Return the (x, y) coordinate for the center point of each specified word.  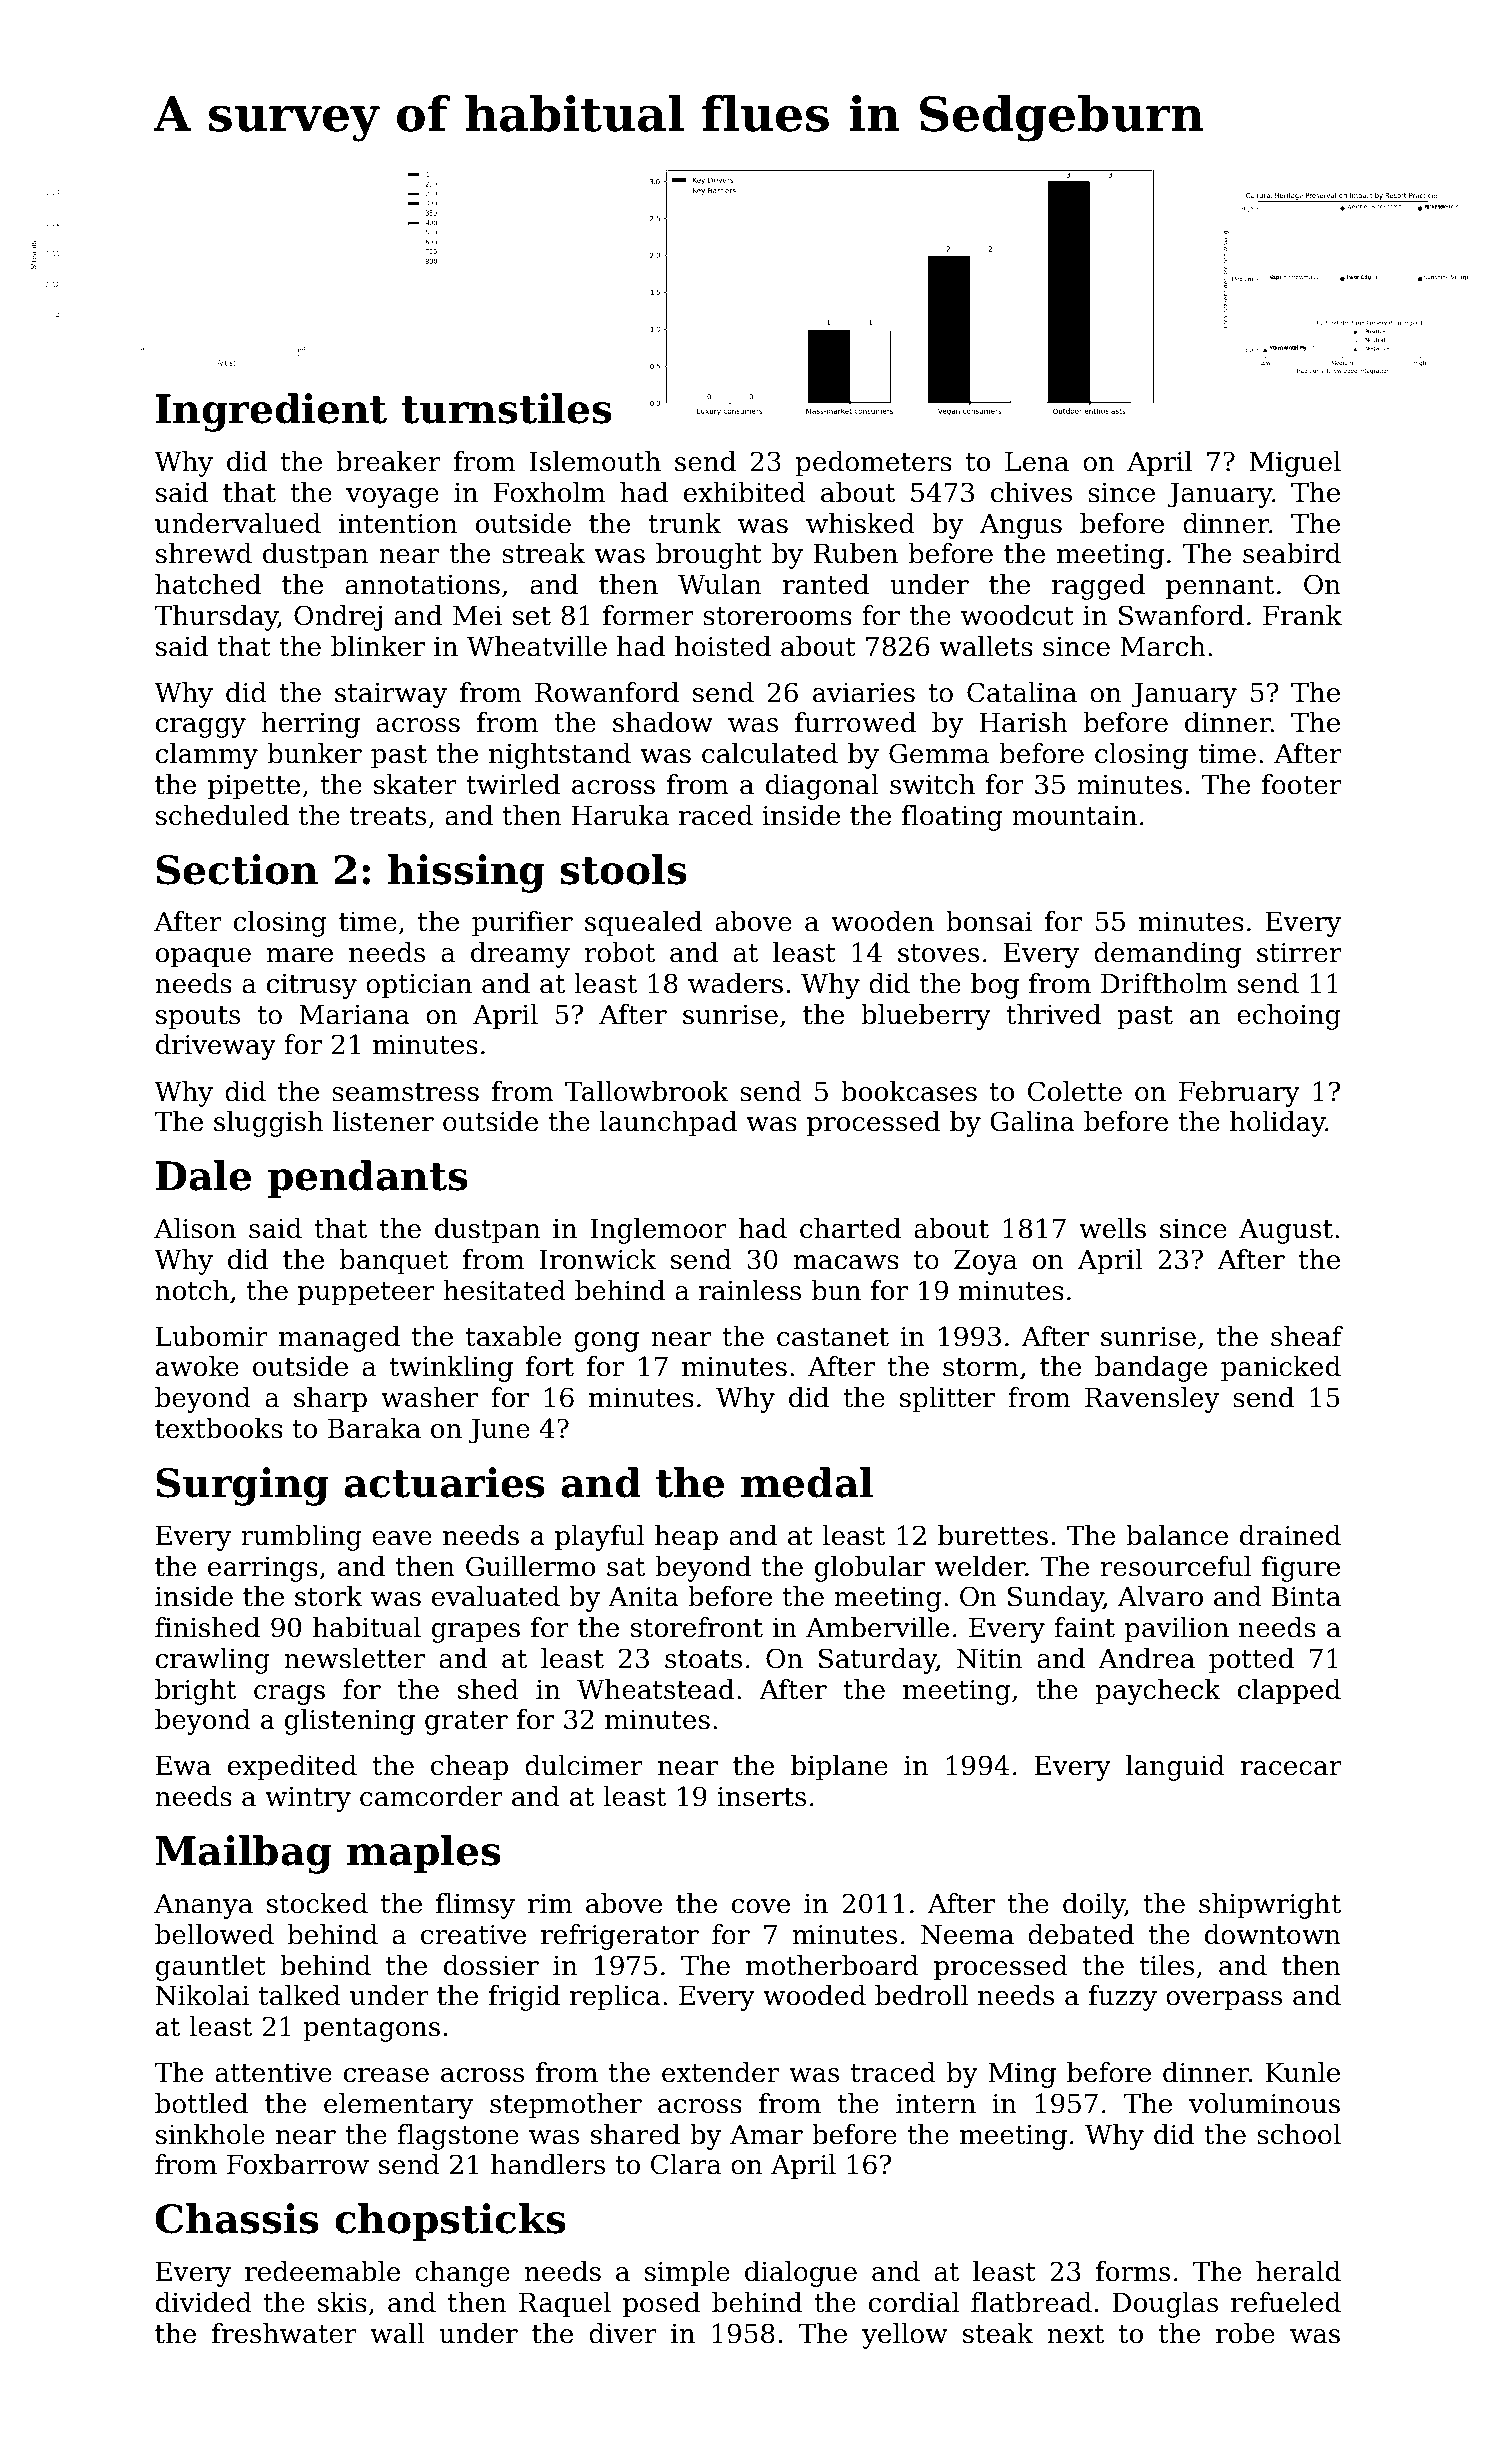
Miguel (1295, 464)
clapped (1289, 1692)
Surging (242, 1486)
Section (237, 869)
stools (623, 869)
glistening (350, 1722)
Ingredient (271, 412)
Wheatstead (655, 1689)
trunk (685, 523)
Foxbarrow (298, 2164)
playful (599, 1538)
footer (1302, 784)
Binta (1306, 1596)
